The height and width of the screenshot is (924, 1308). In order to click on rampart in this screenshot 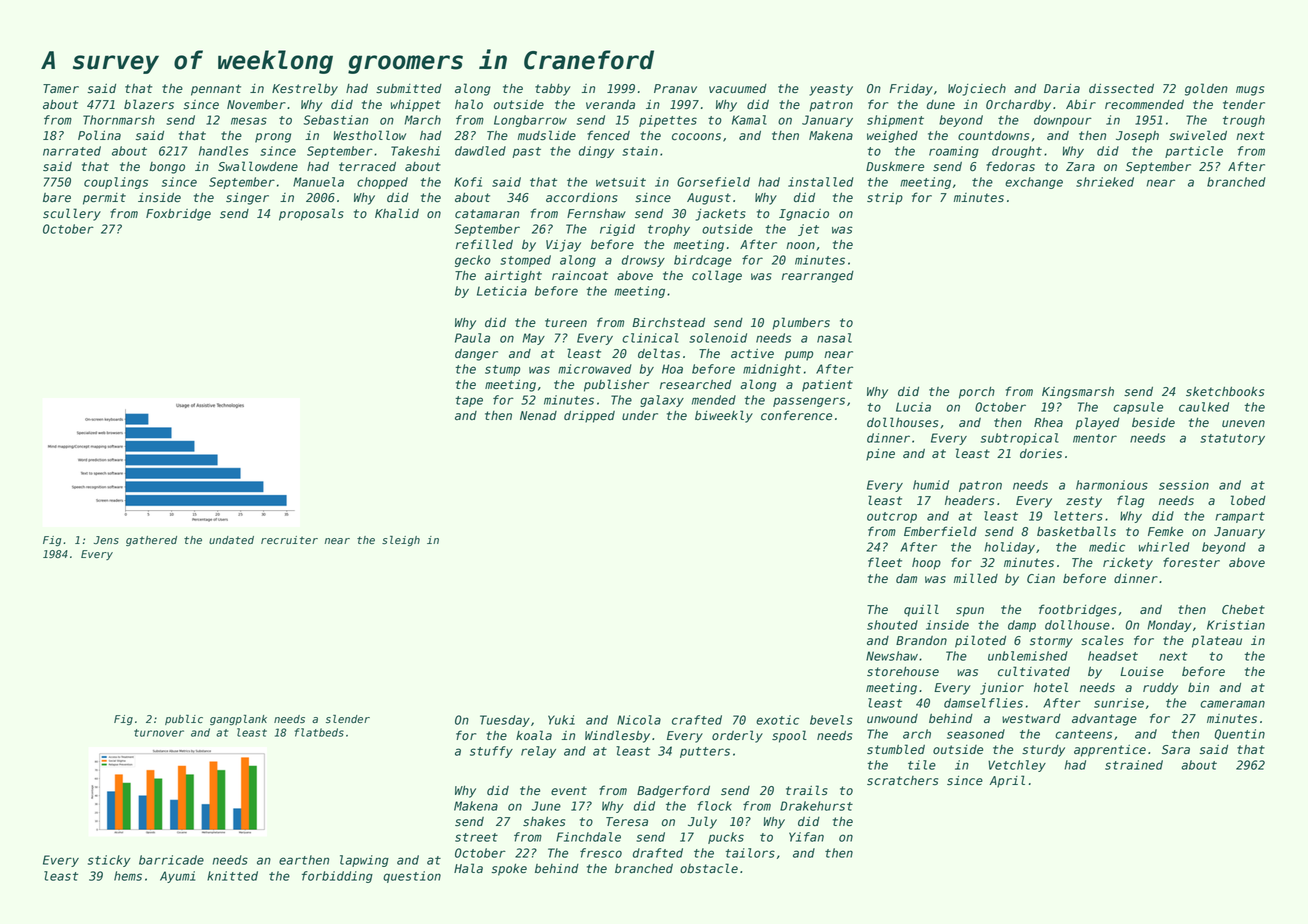, I will do `click(1240, 517)`.
